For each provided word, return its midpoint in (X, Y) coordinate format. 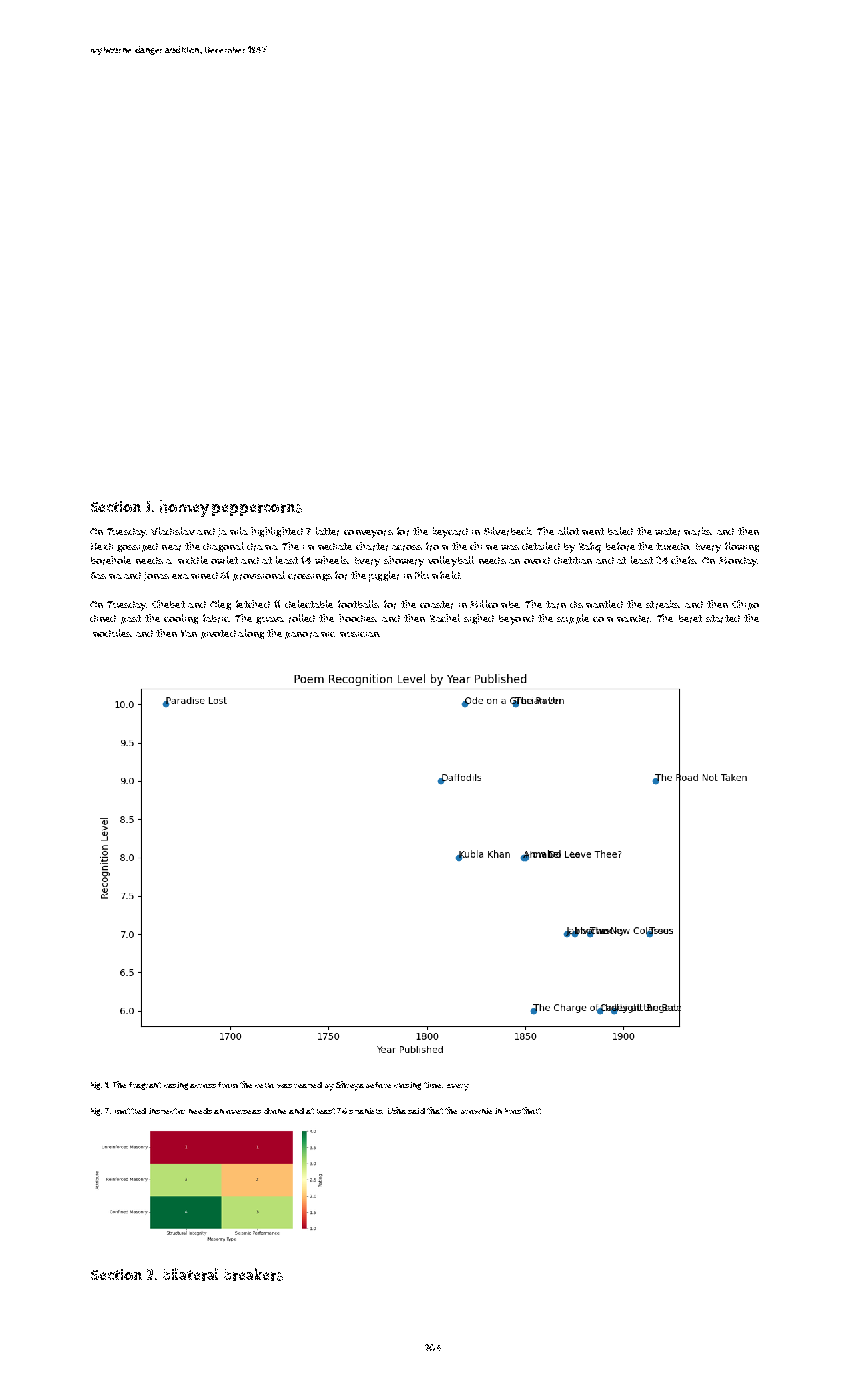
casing (176, 1086)
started (723, 619)
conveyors (368, 534)
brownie (476, 1111)
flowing (742, 547)
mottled (130, 1111)
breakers (253, 1274)
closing (407, 1086)
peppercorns (257, 510)
